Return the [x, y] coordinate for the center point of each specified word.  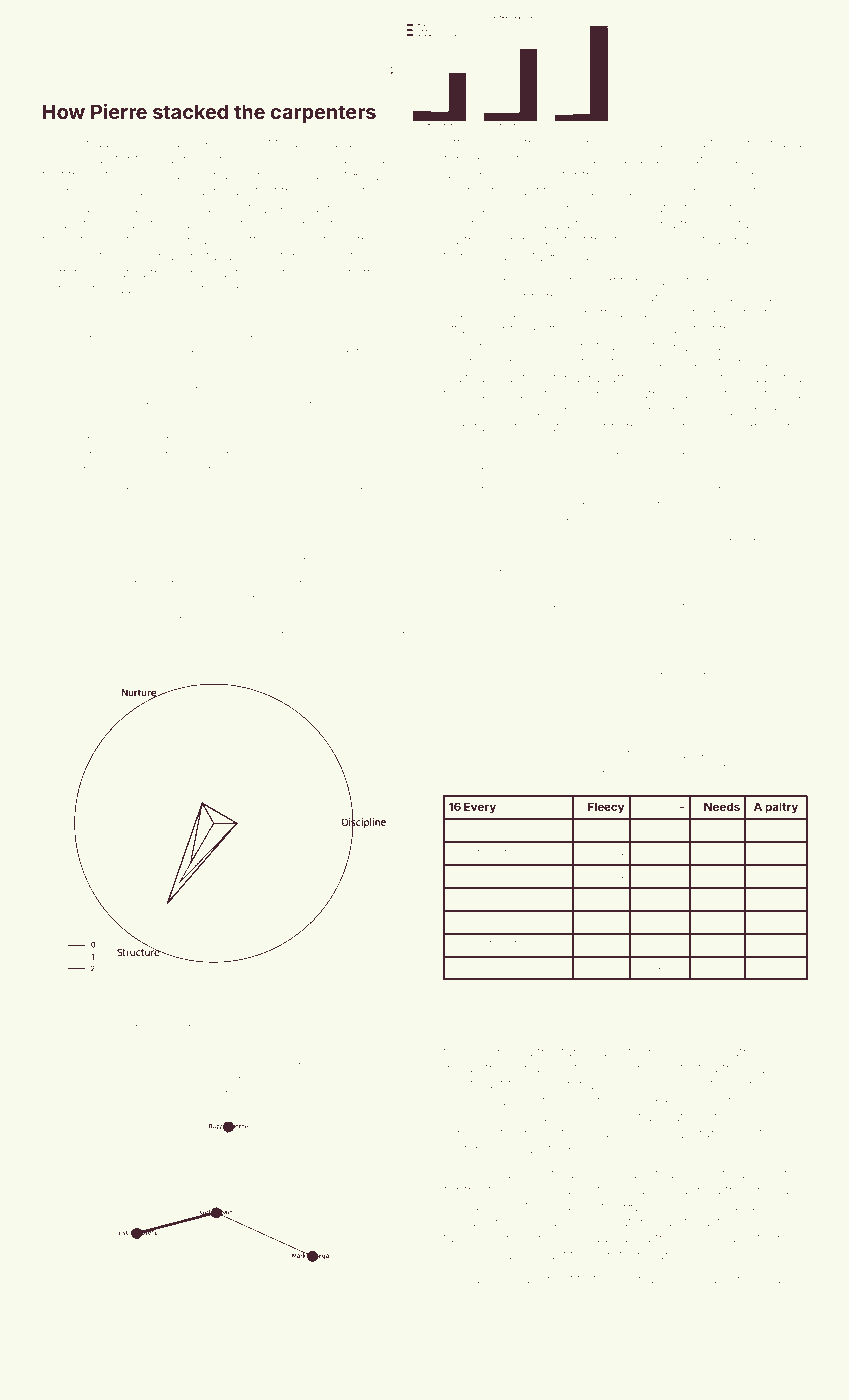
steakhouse [214, 1014]
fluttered [373, 272]
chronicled [274, 176]
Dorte [171, 485]
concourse [640, 176]
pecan [464, 830]
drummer [539, 768]
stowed [771, 603]
